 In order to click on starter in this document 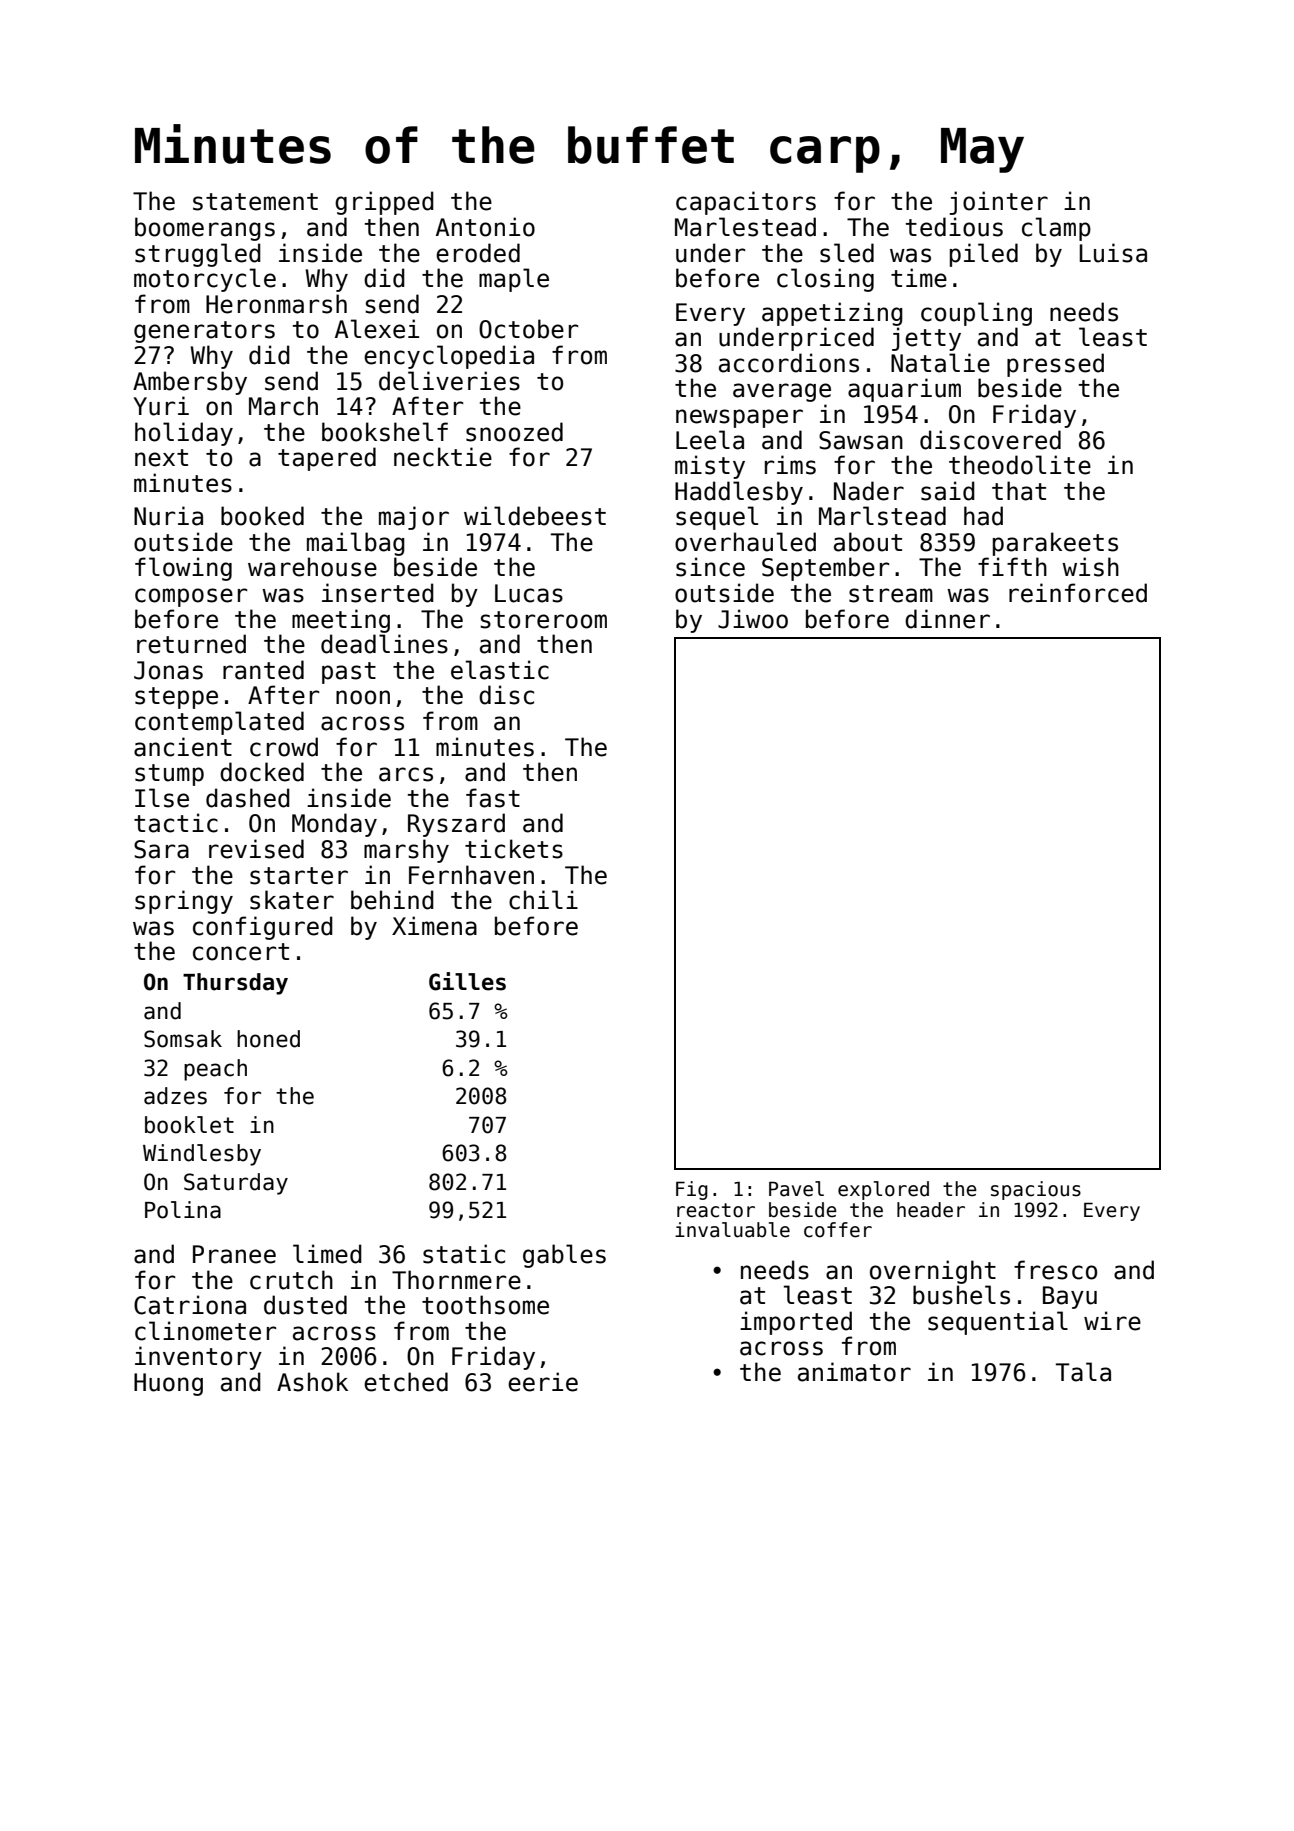, I will do `click(299, 876)`.
